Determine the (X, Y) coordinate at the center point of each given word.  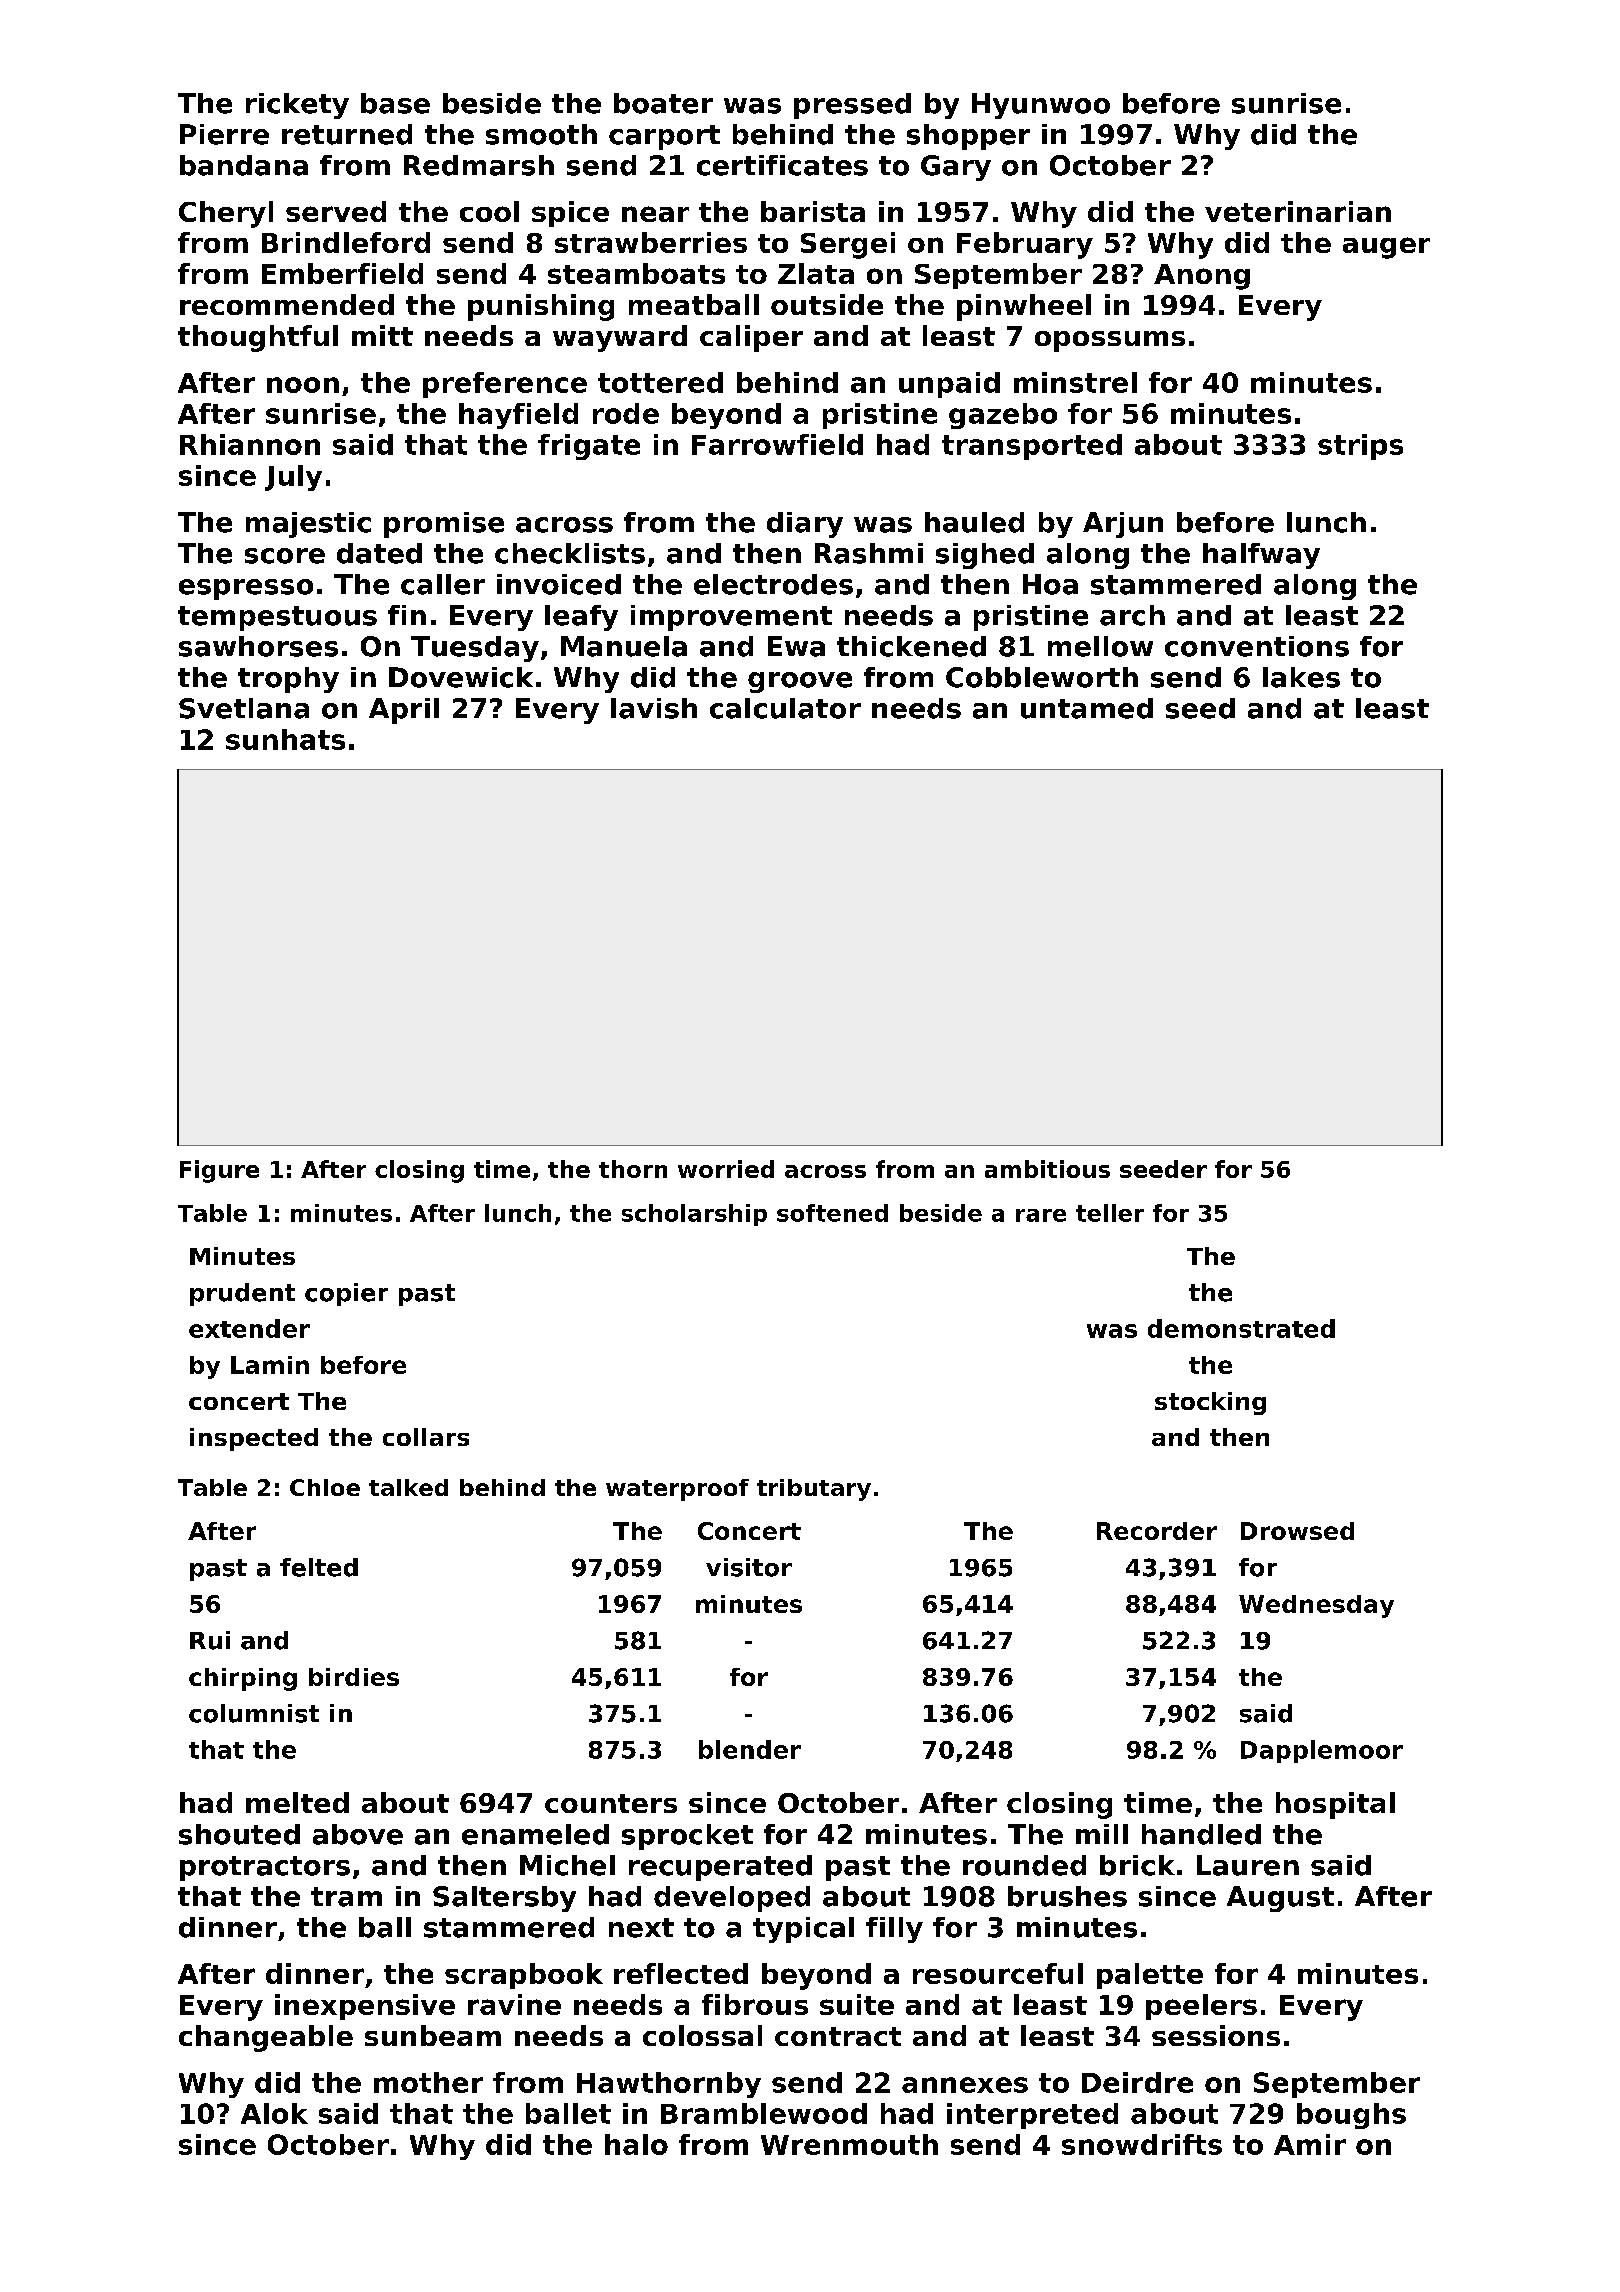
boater (663, 103)
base (395, 103)
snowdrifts (1142, 2144)
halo (636, 2144)
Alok (274, 2113)
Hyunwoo (1041, 106)
